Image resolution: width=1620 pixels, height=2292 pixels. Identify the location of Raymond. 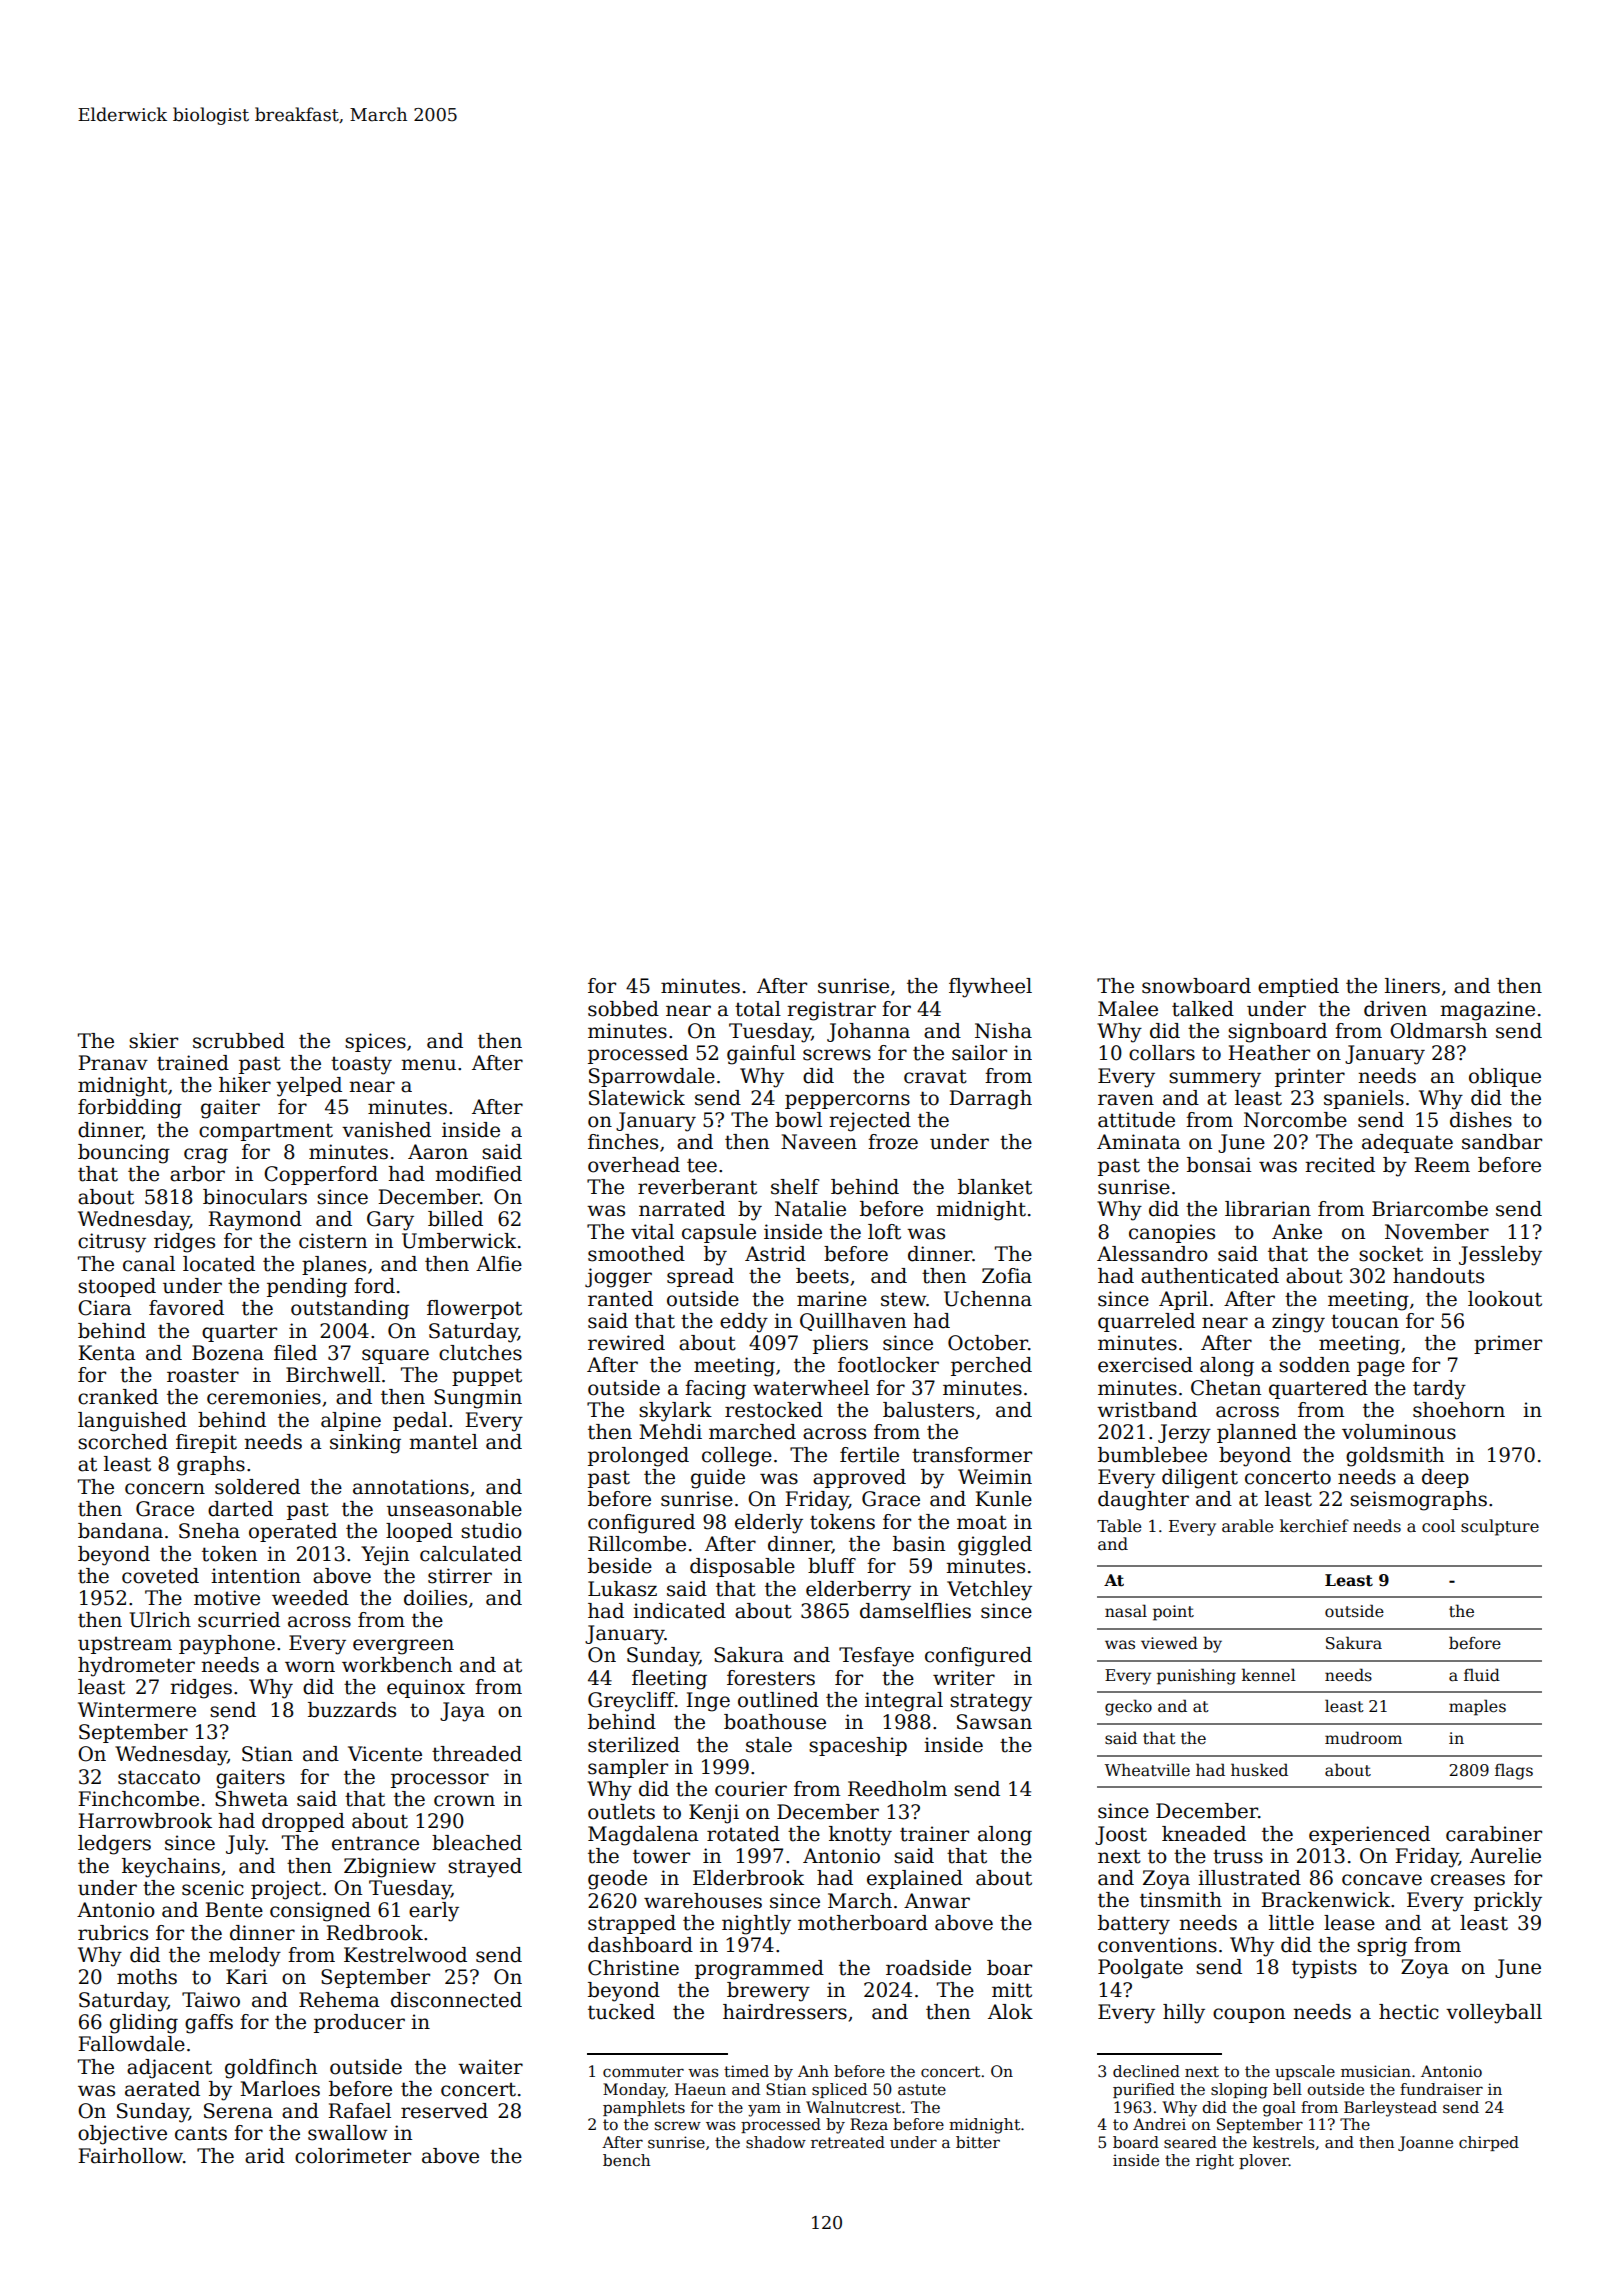
(255, 1221).
